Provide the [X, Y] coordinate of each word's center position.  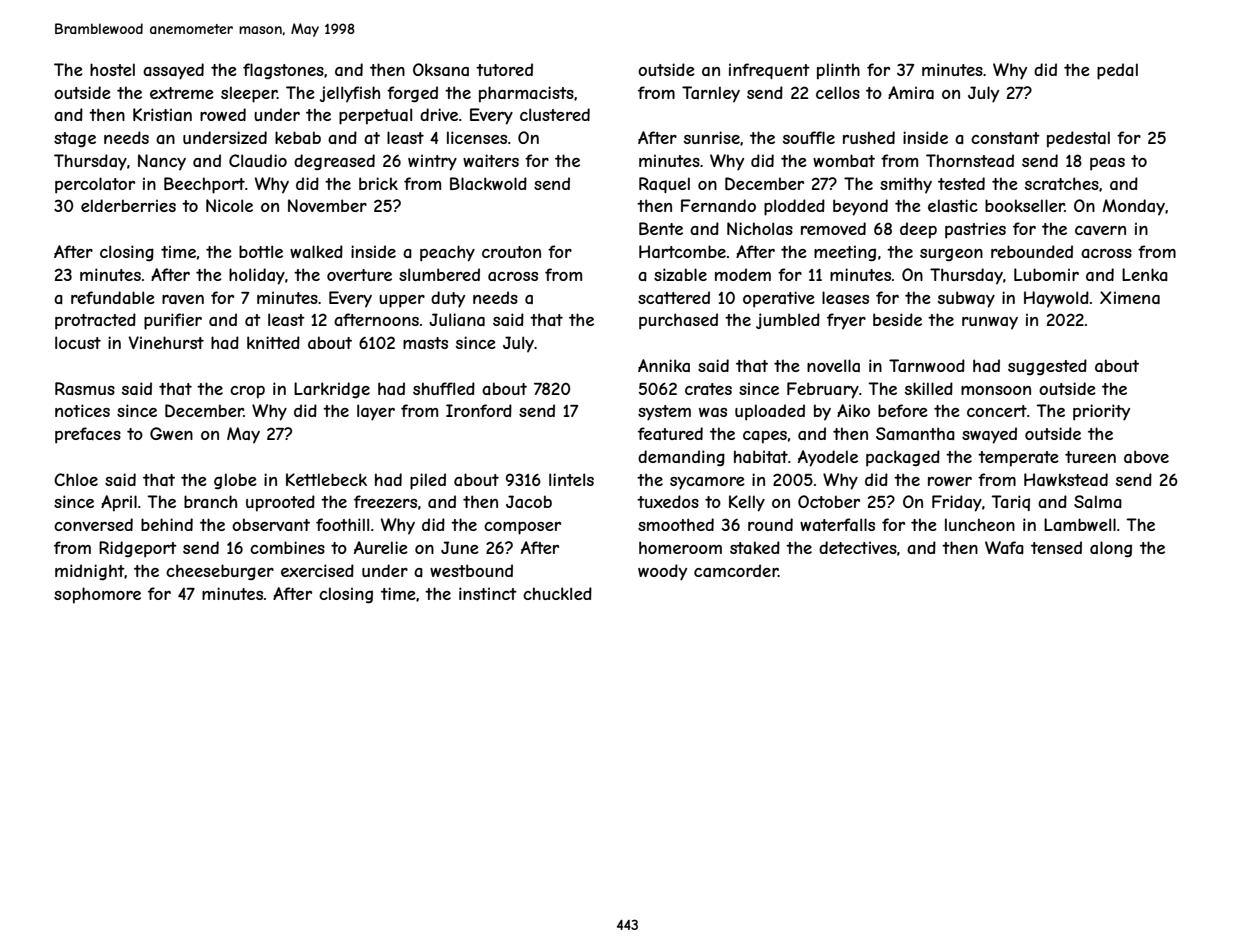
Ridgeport [138, 549]
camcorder [736, 570]
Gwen [171, 433]
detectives [858, 547]
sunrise [712, 137]
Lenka [1145, 274]
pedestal [1078, 139]
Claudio [258, 160]
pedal [1117, 71]
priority [1101, 412]
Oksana [441, 69]
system [664, 413]
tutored [504, 69]
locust [78, 342]
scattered [674, 297]
